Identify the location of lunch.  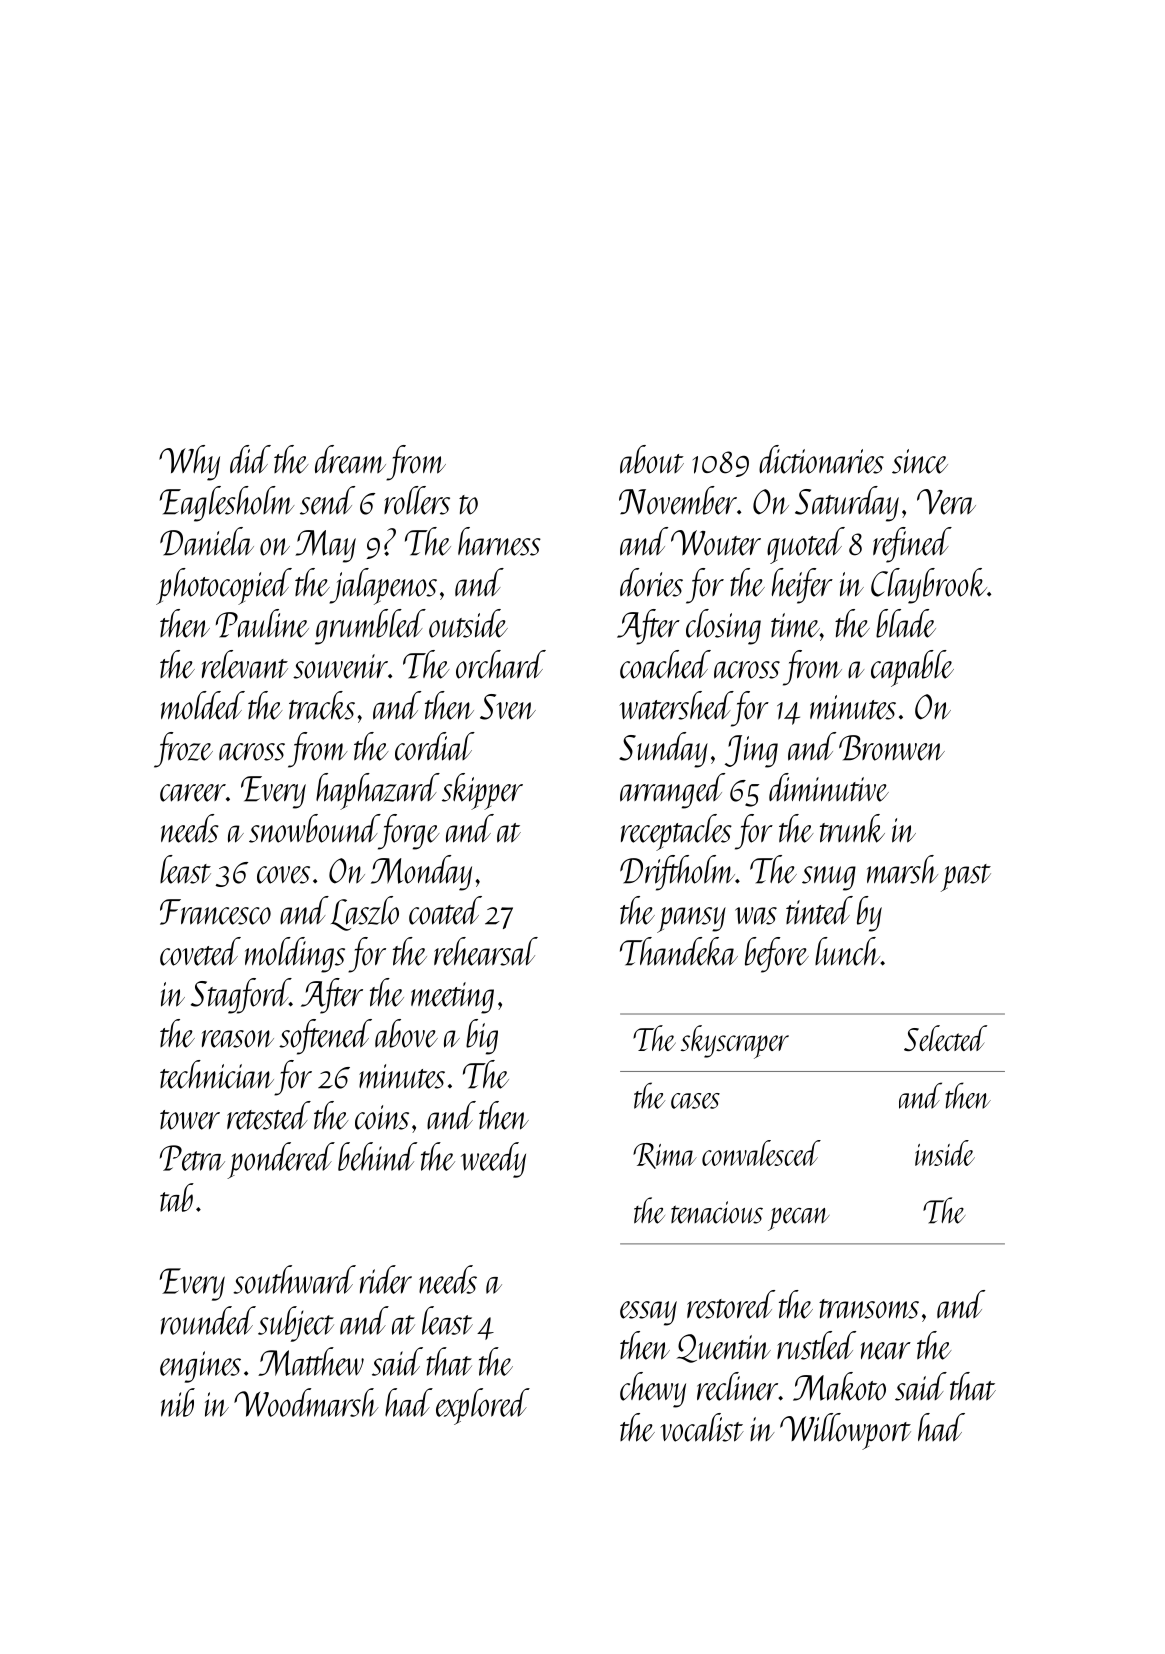
(847, 951).
